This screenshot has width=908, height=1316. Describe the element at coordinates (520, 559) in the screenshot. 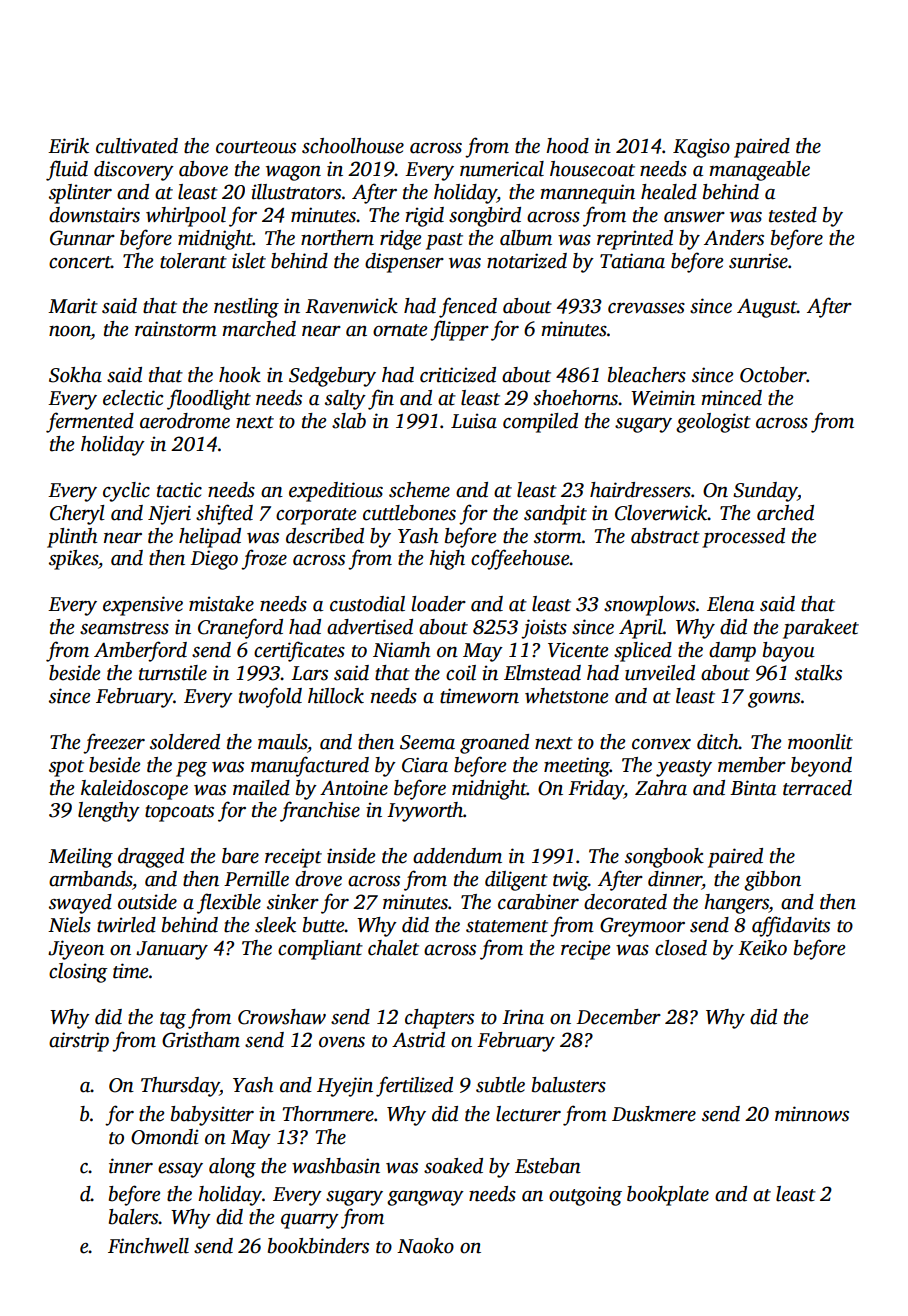

I see `coffeehouse` at that location.
